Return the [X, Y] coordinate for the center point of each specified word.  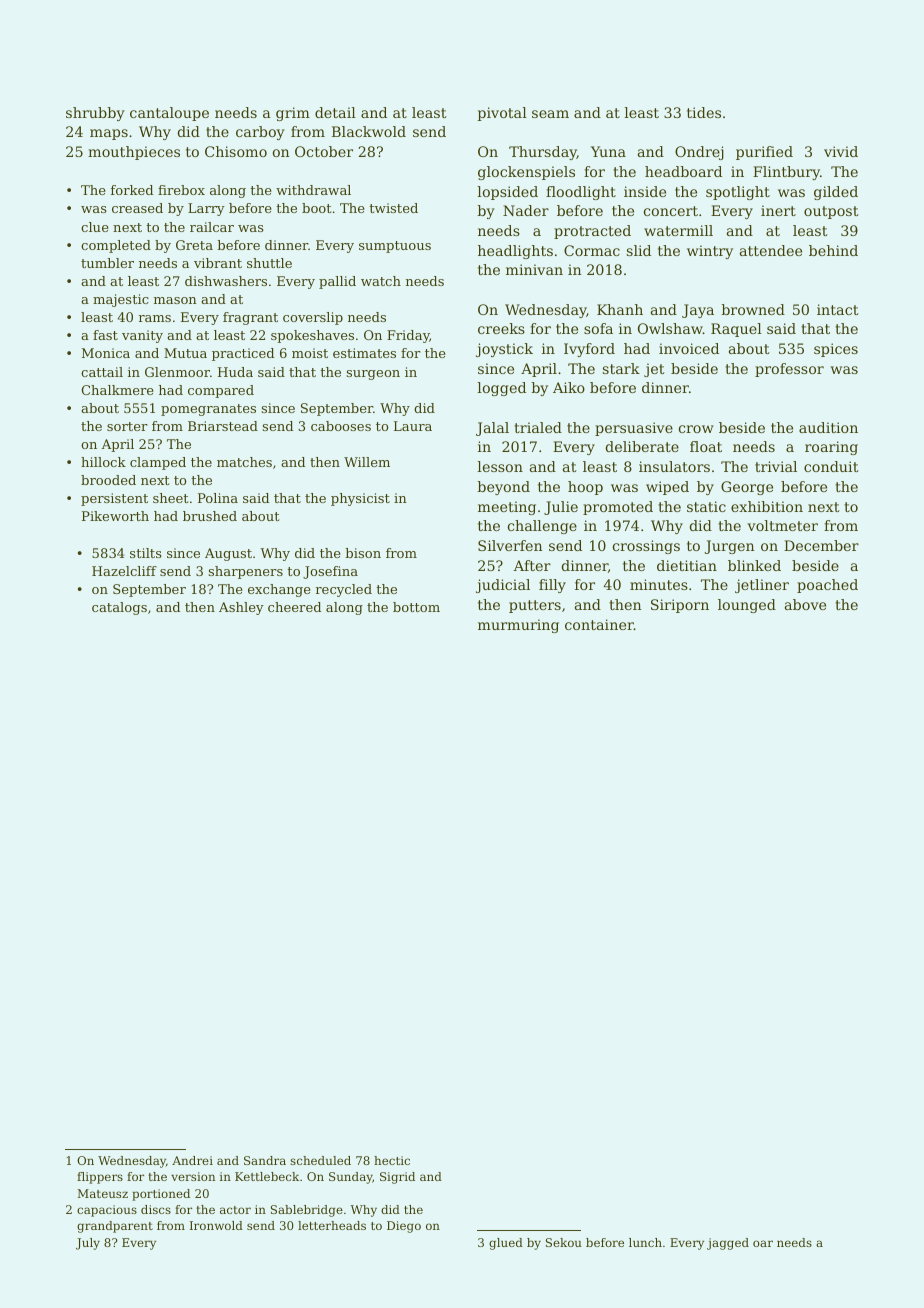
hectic [392, 1160]
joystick [504, 350]
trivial [776, 466]
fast [105, 335]
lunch [645, 1242]
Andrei [192, 1160]
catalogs [119, 608]
